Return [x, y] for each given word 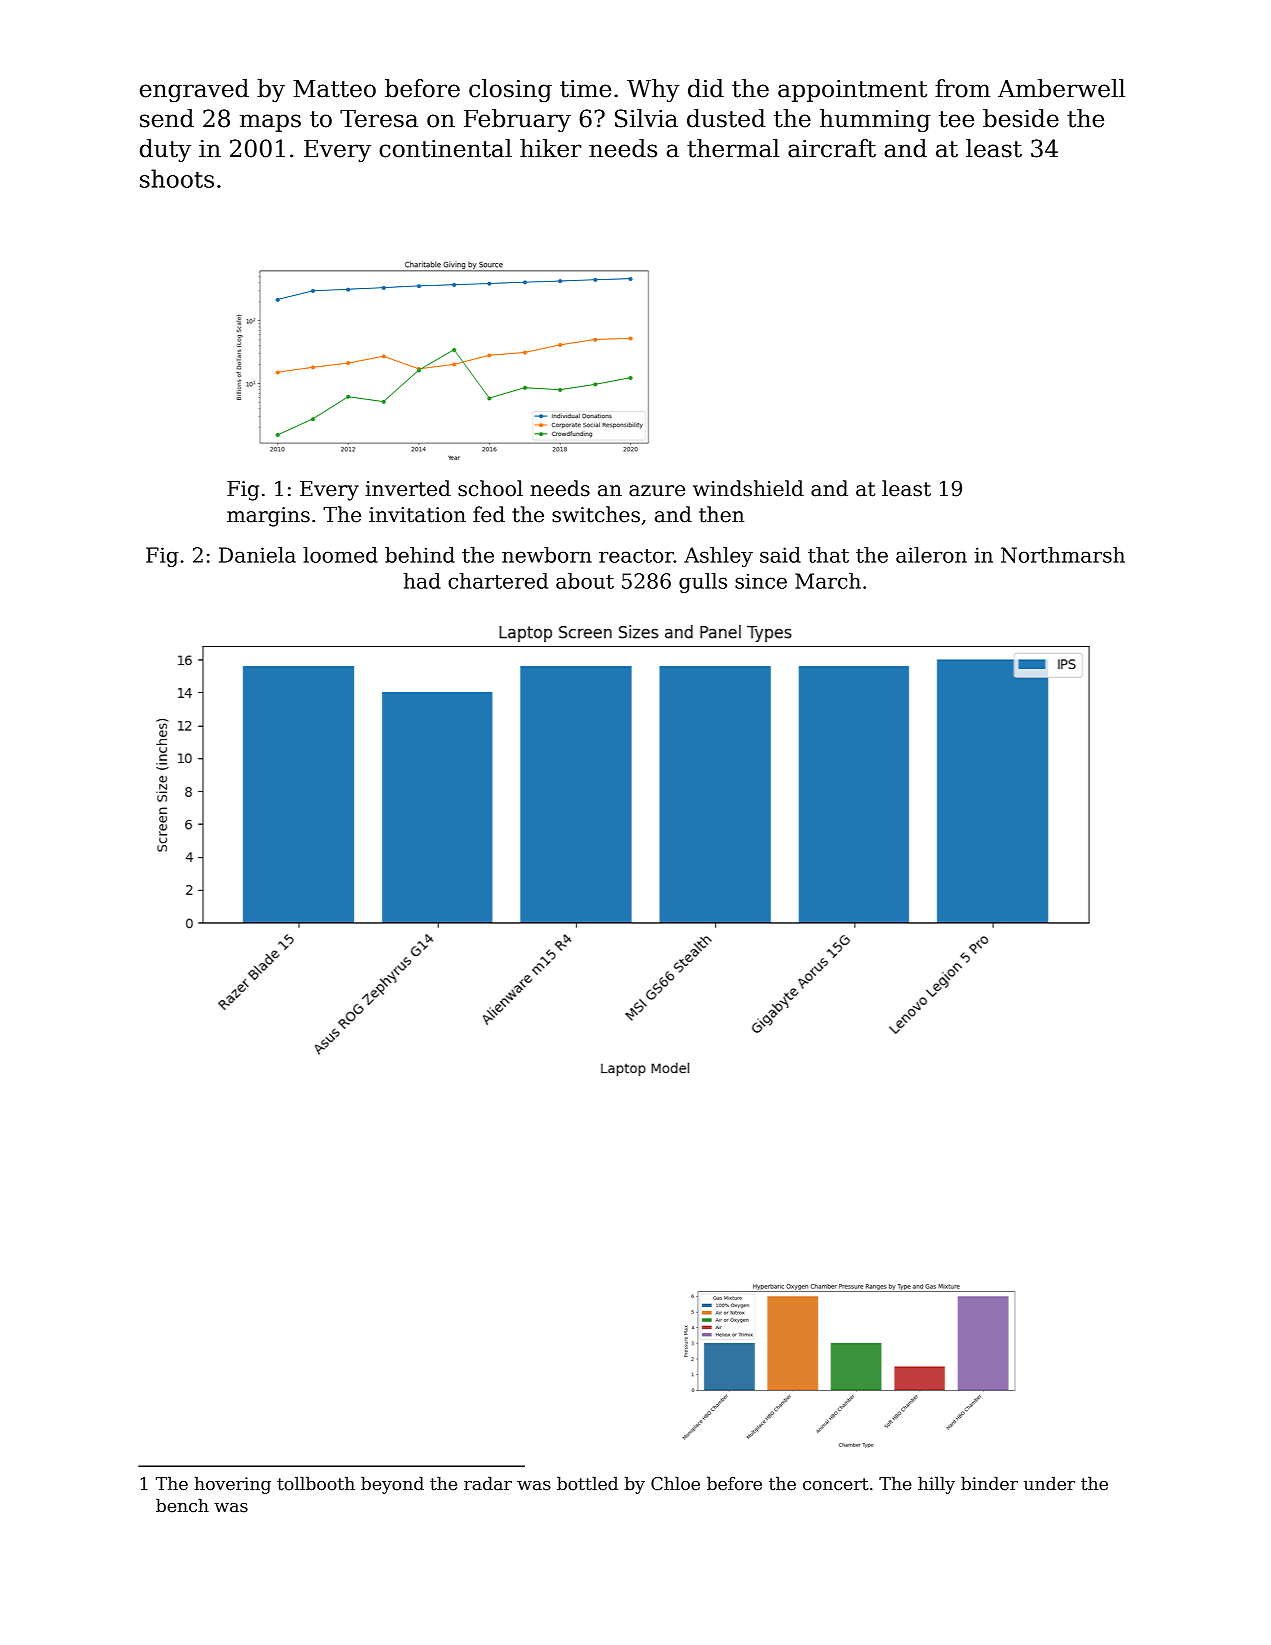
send [167, 118]
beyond [392, 1485]
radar [488, 1483]
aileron [931, 555]
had [422, 581]
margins [268, 517]
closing [510, 90]
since [761, 581]
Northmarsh [1063, 555]
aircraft [832, 148]
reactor [636, 556]
